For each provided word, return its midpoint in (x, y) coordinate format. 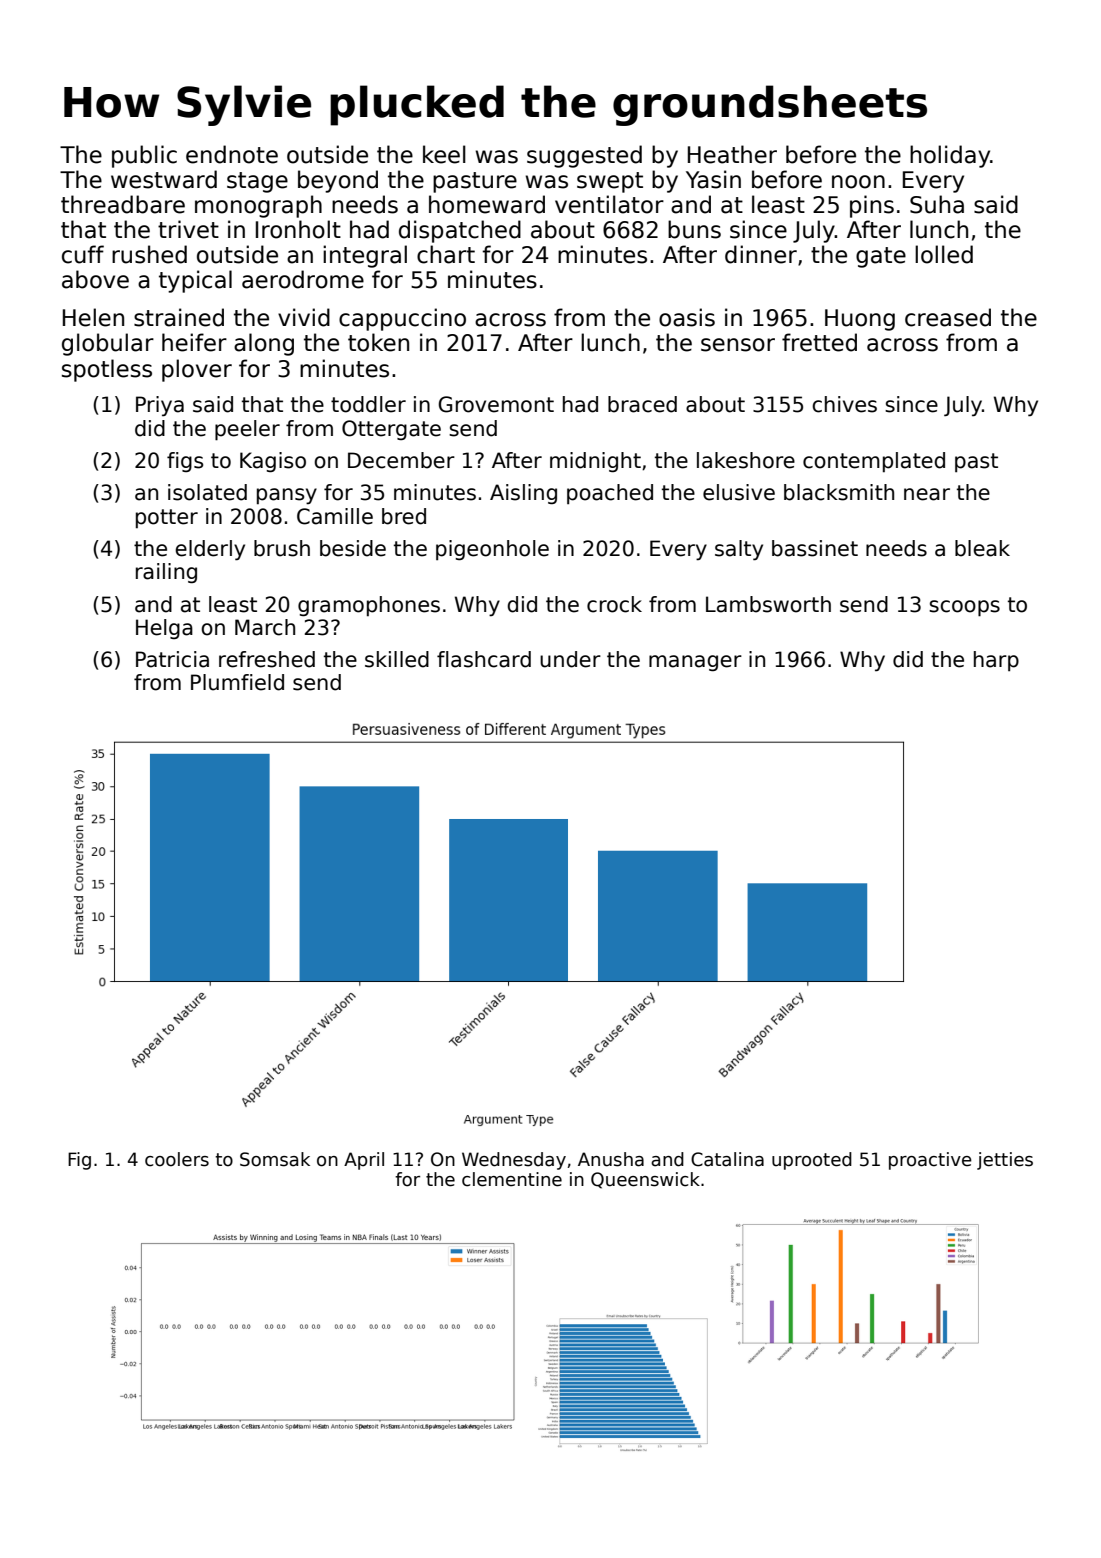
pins (872, 206)
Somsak (275, 1159)
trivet (188, 229)
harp (996, 661)
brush (282, 548)
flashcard (484, 659)
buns (694, 229)
